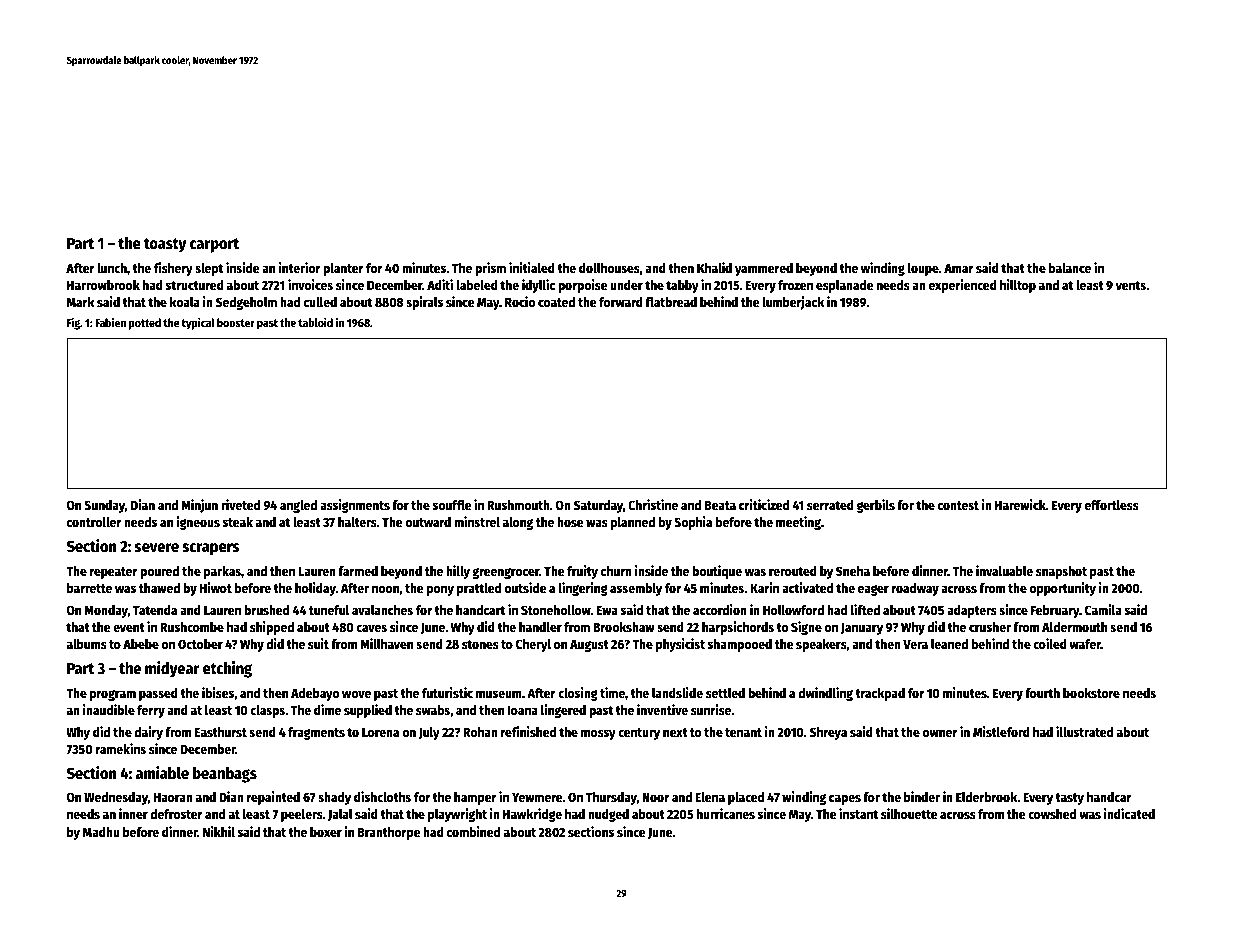 The width and height of the image is (1233, 952). Describe the element at coordinates (1112, 505) in the image. I see `effortless` at that location.
